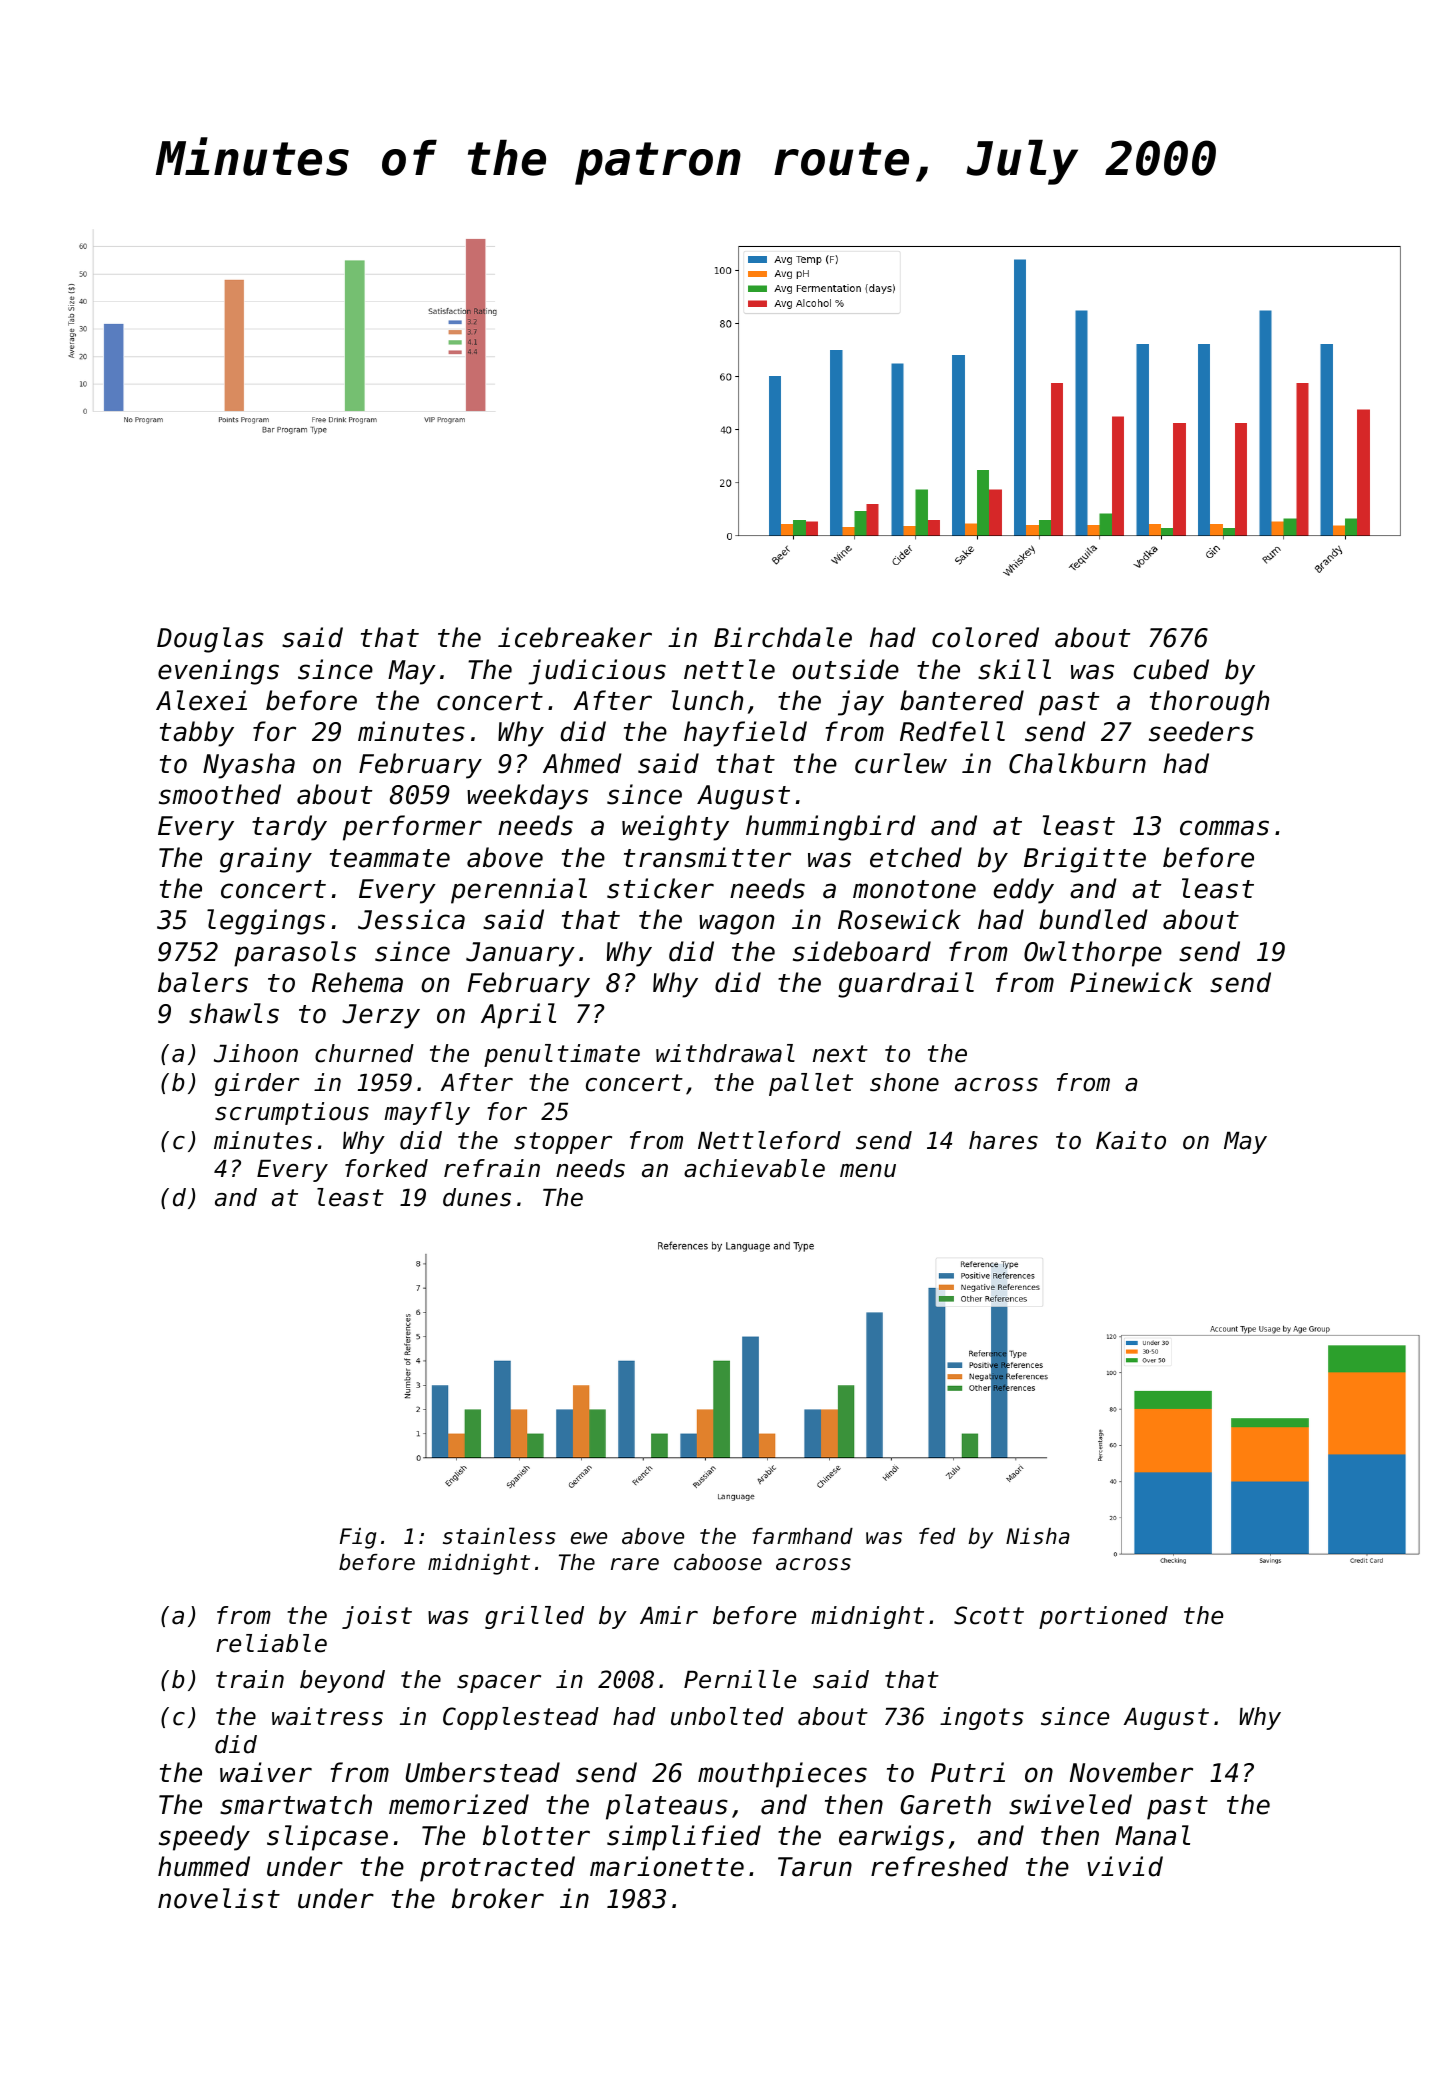 This document has width=1450, height=2100. I want to click on icebreaker, so click(575, 637).
